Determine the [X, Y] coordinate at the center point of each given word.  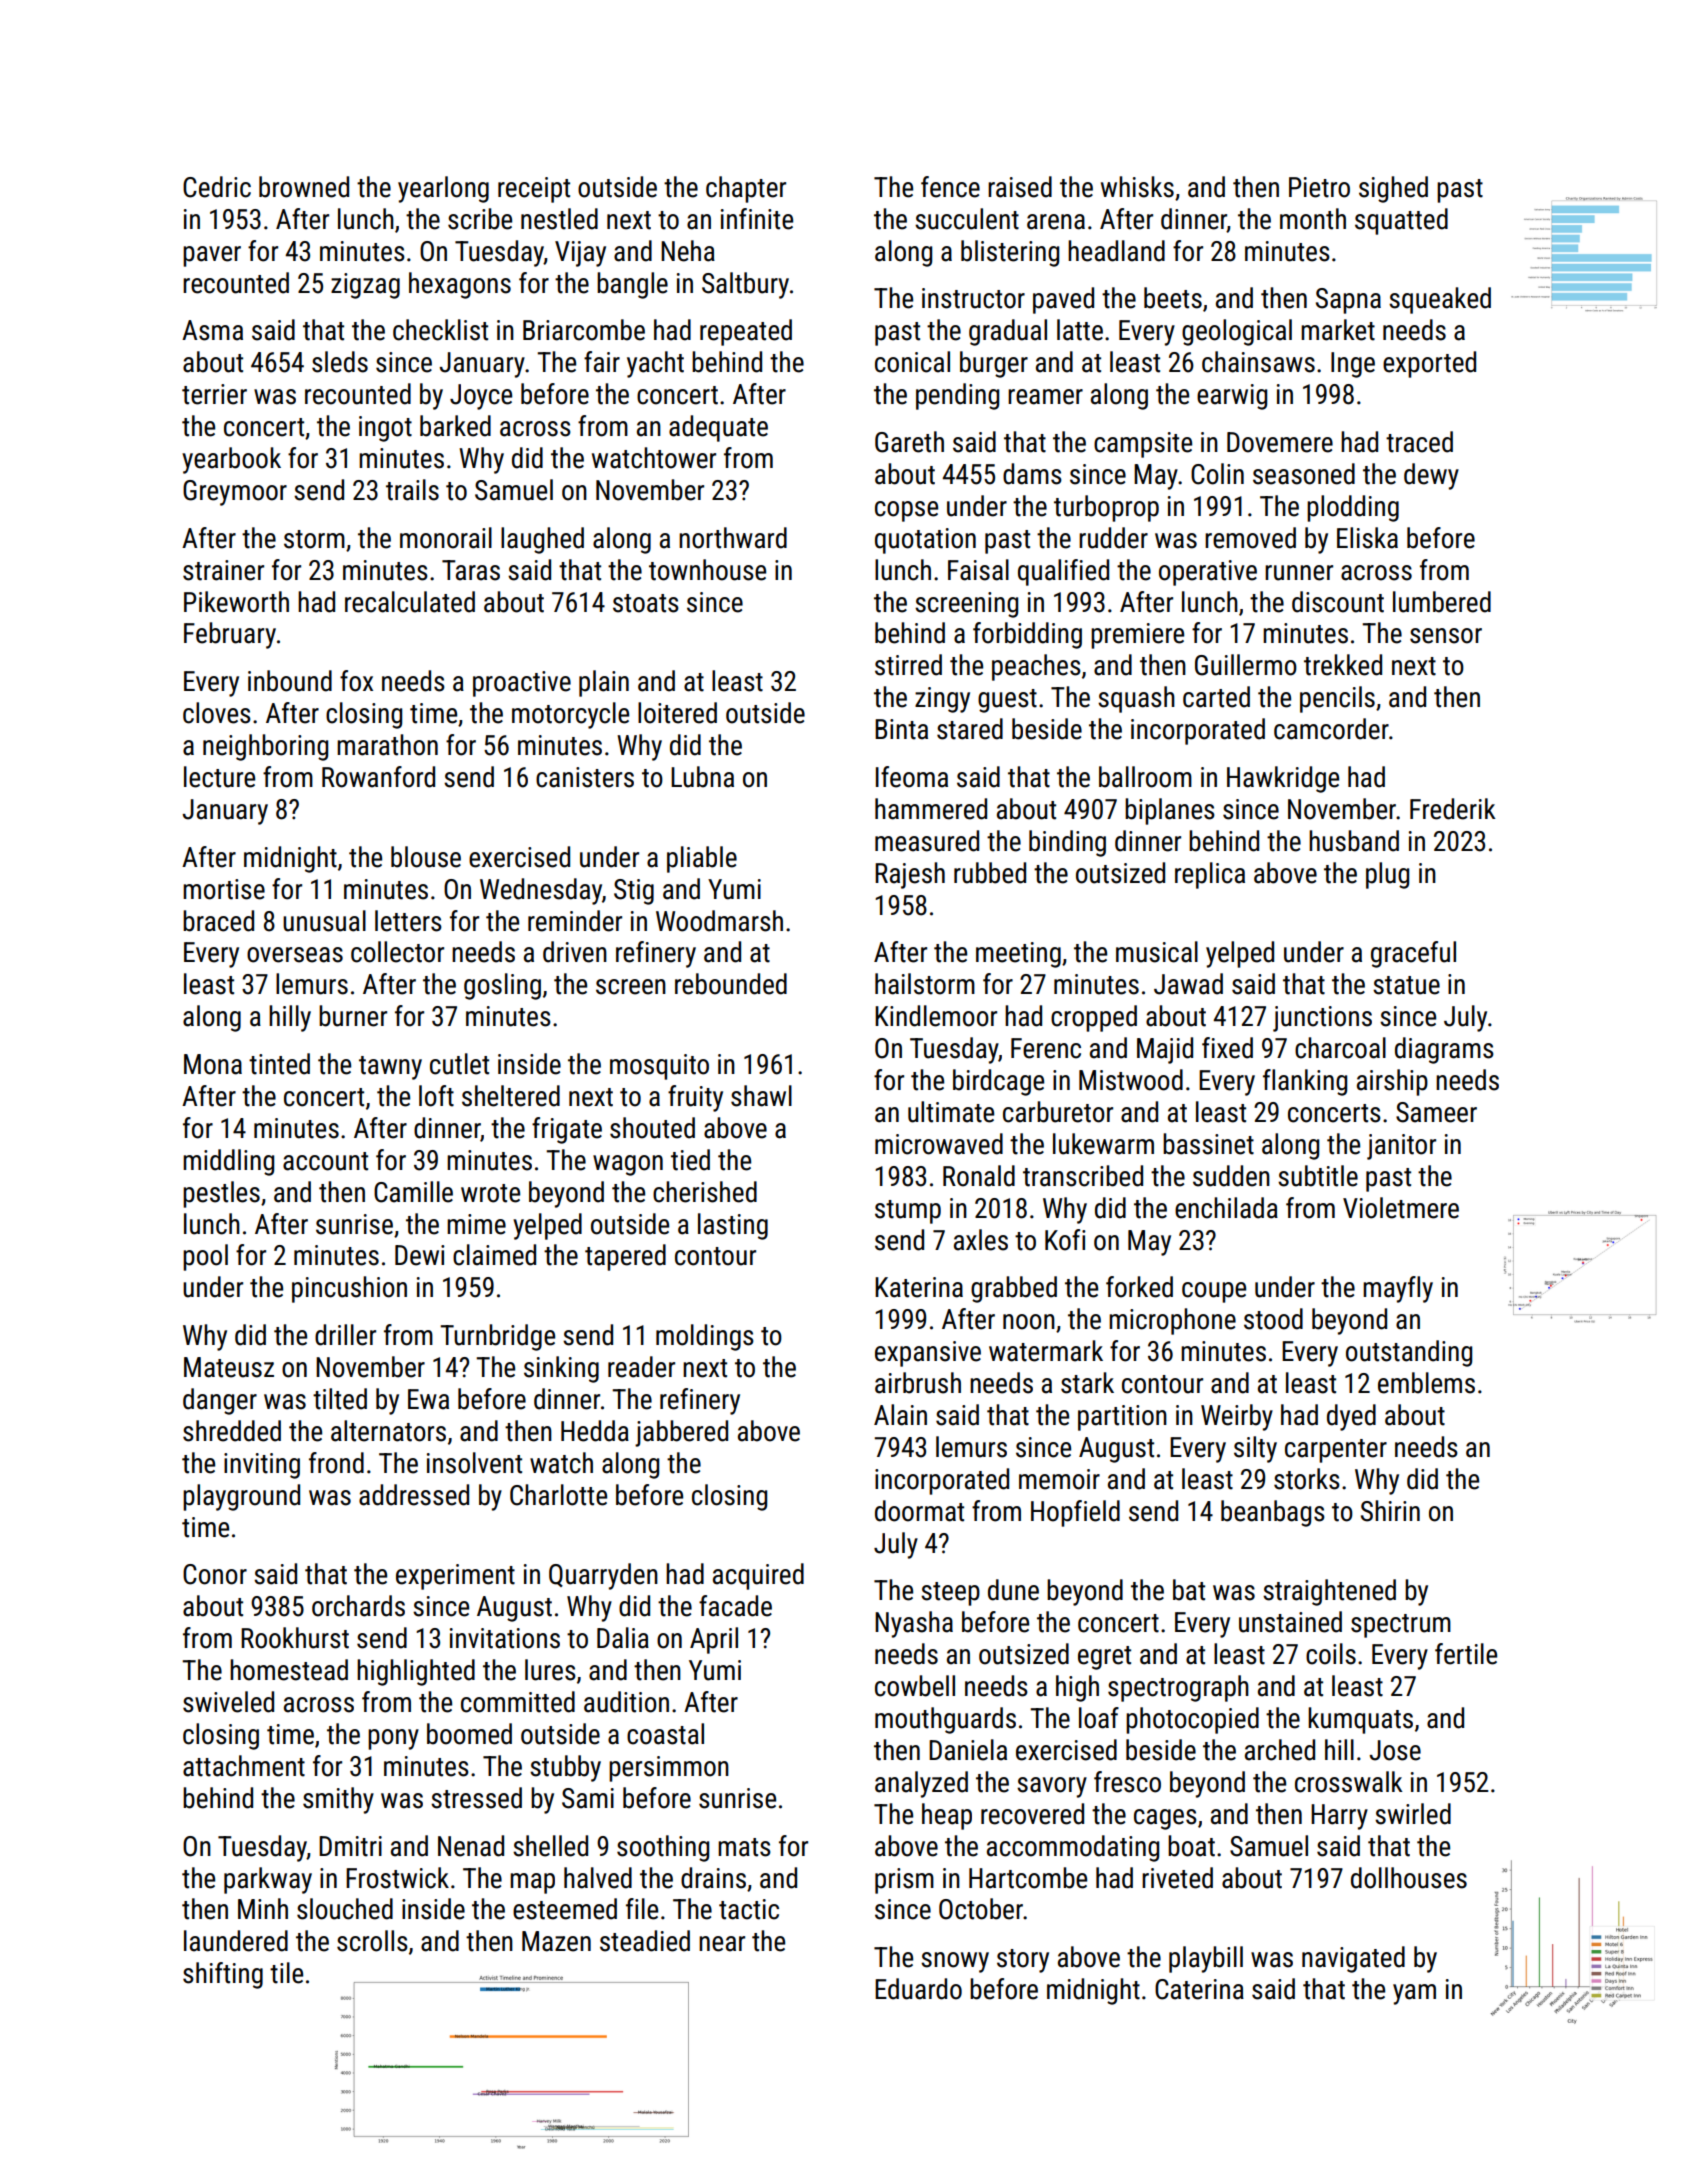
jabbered [681, 1433]
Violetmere [1401, 1208]
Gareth [909, 442]
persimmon [669, 1769]
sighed [1393, 189]
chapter [746, 189]
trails [412, 490]
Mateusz [229, 1367]
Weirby [1237, 1417]
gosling [502, 986]
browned [304, 187]
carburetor [1058, 1112]
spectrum [1401, 1626]
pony [393, 1739]
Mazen [556, 1941]
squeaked [1440, 300]
